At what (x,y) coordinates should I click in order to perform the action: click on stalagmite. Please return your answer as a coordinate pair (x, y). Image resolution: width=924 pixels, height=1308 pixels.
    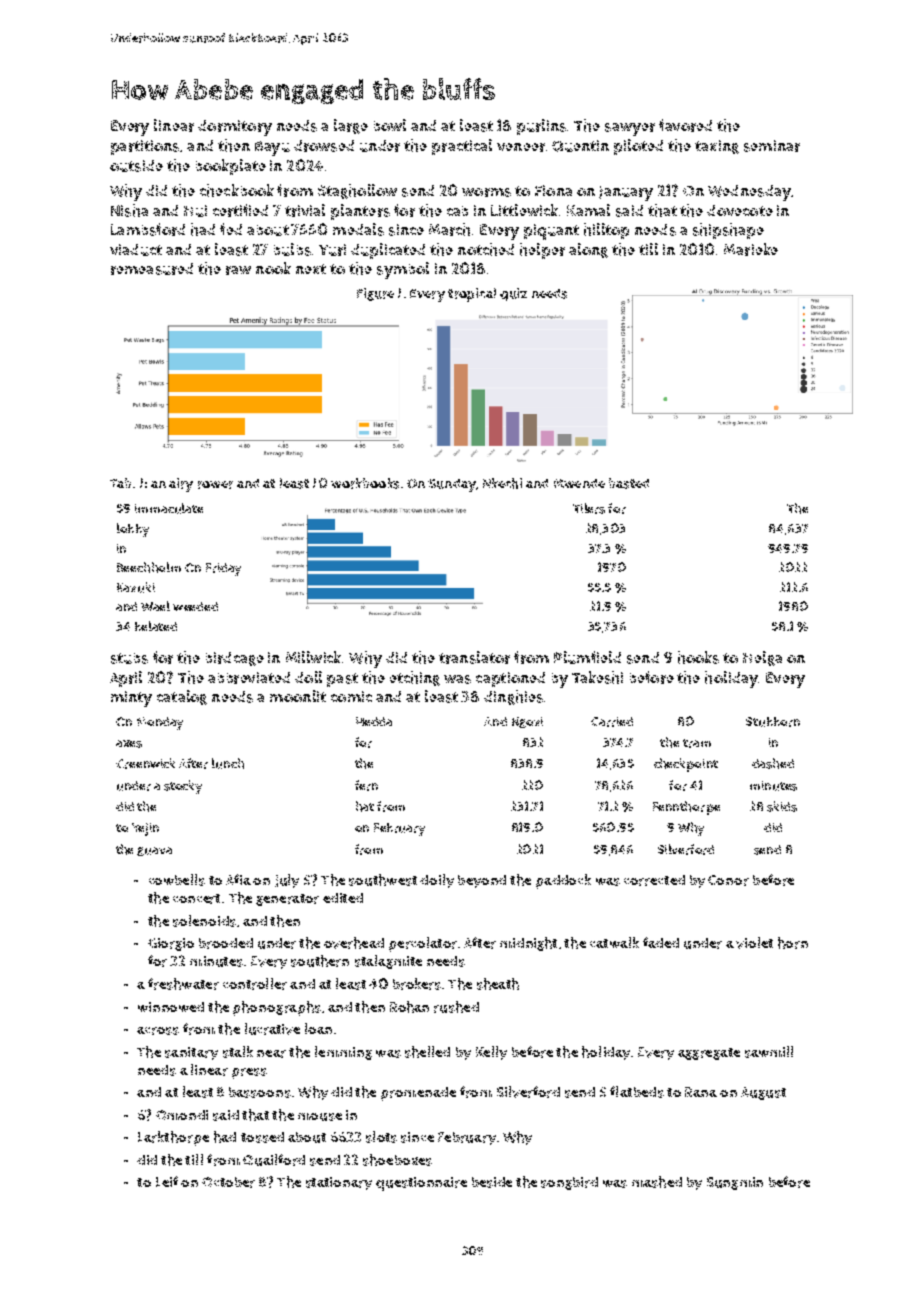
    Looking at the image, I should click on (388, 962).
